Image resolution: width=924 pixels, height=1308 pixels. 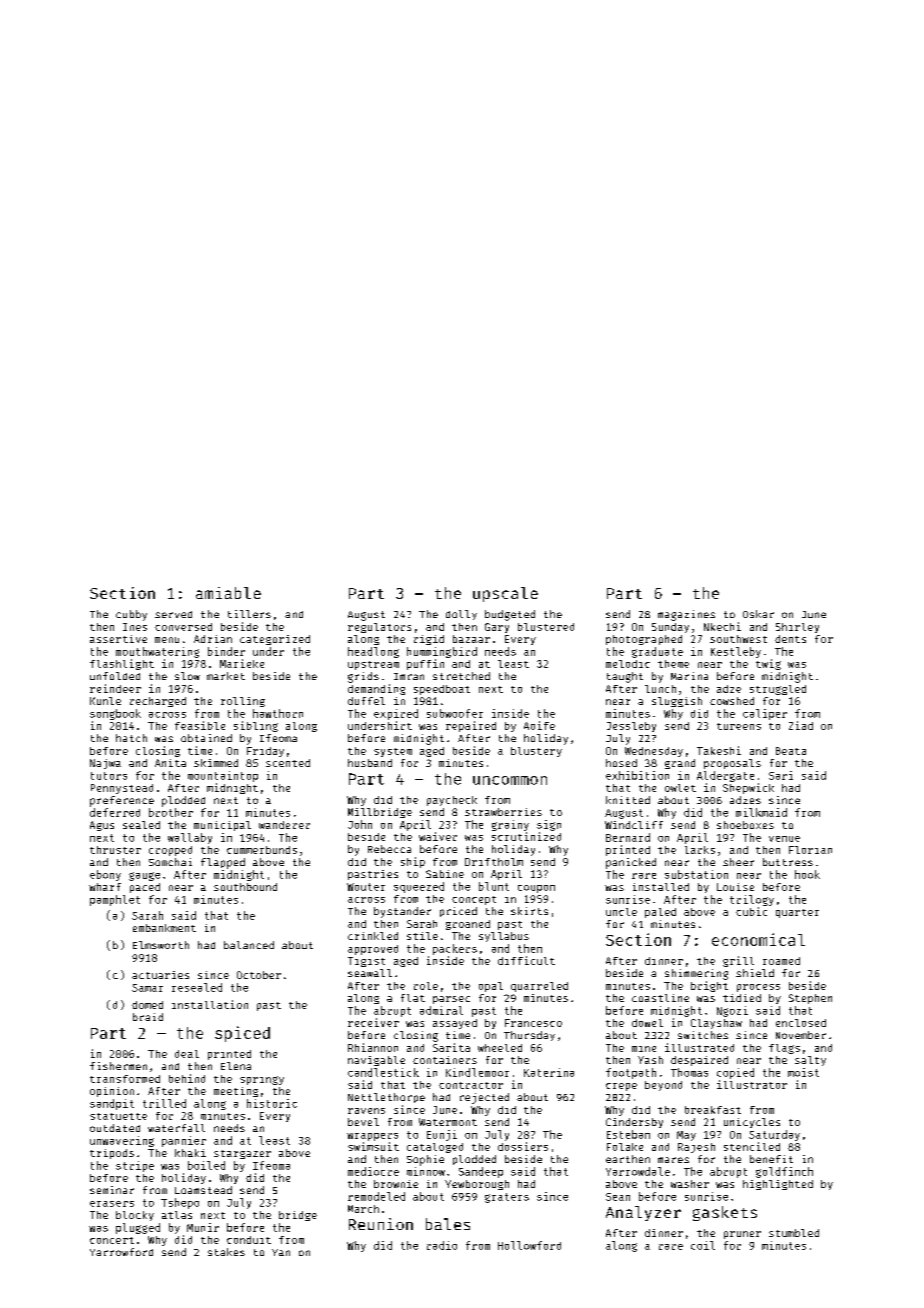 I want to click on wrappers, so click(x=372, y=1137).
